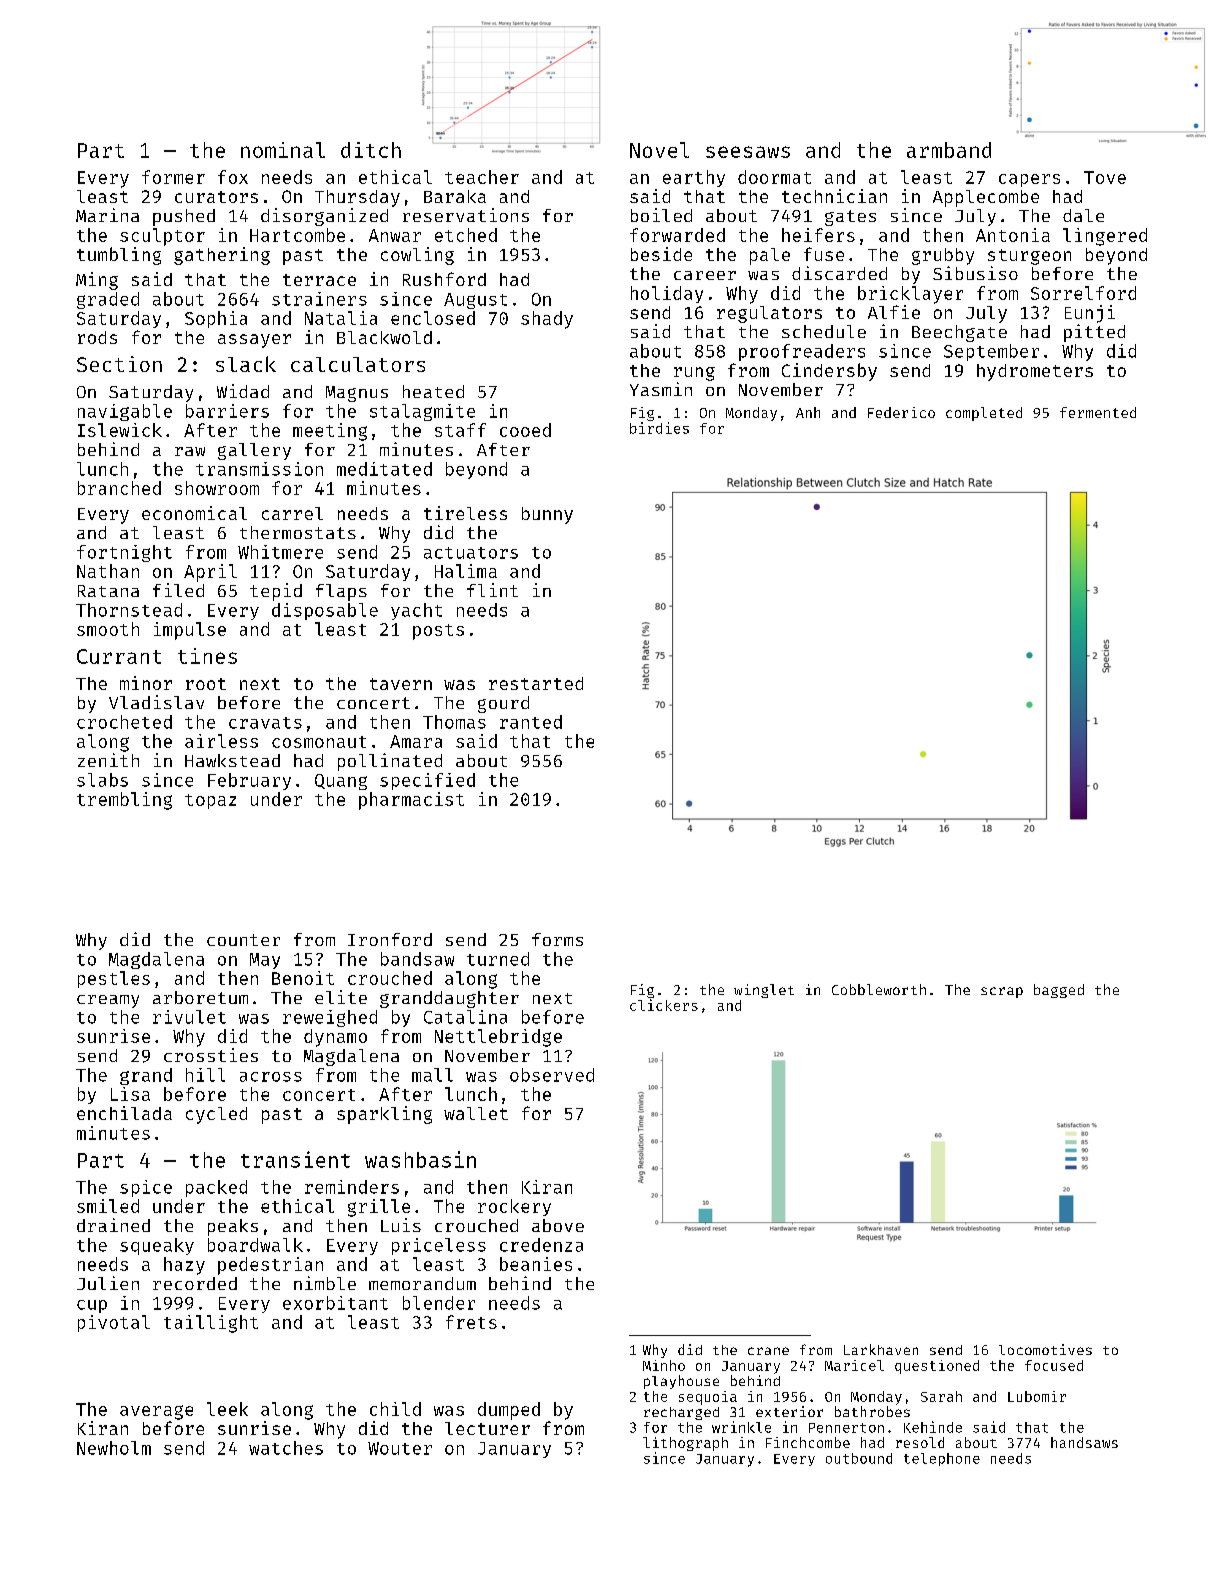 Image resolution: width=1228 pixels, height=1589 pixels. I want to click on specified, so click(427, 781).
